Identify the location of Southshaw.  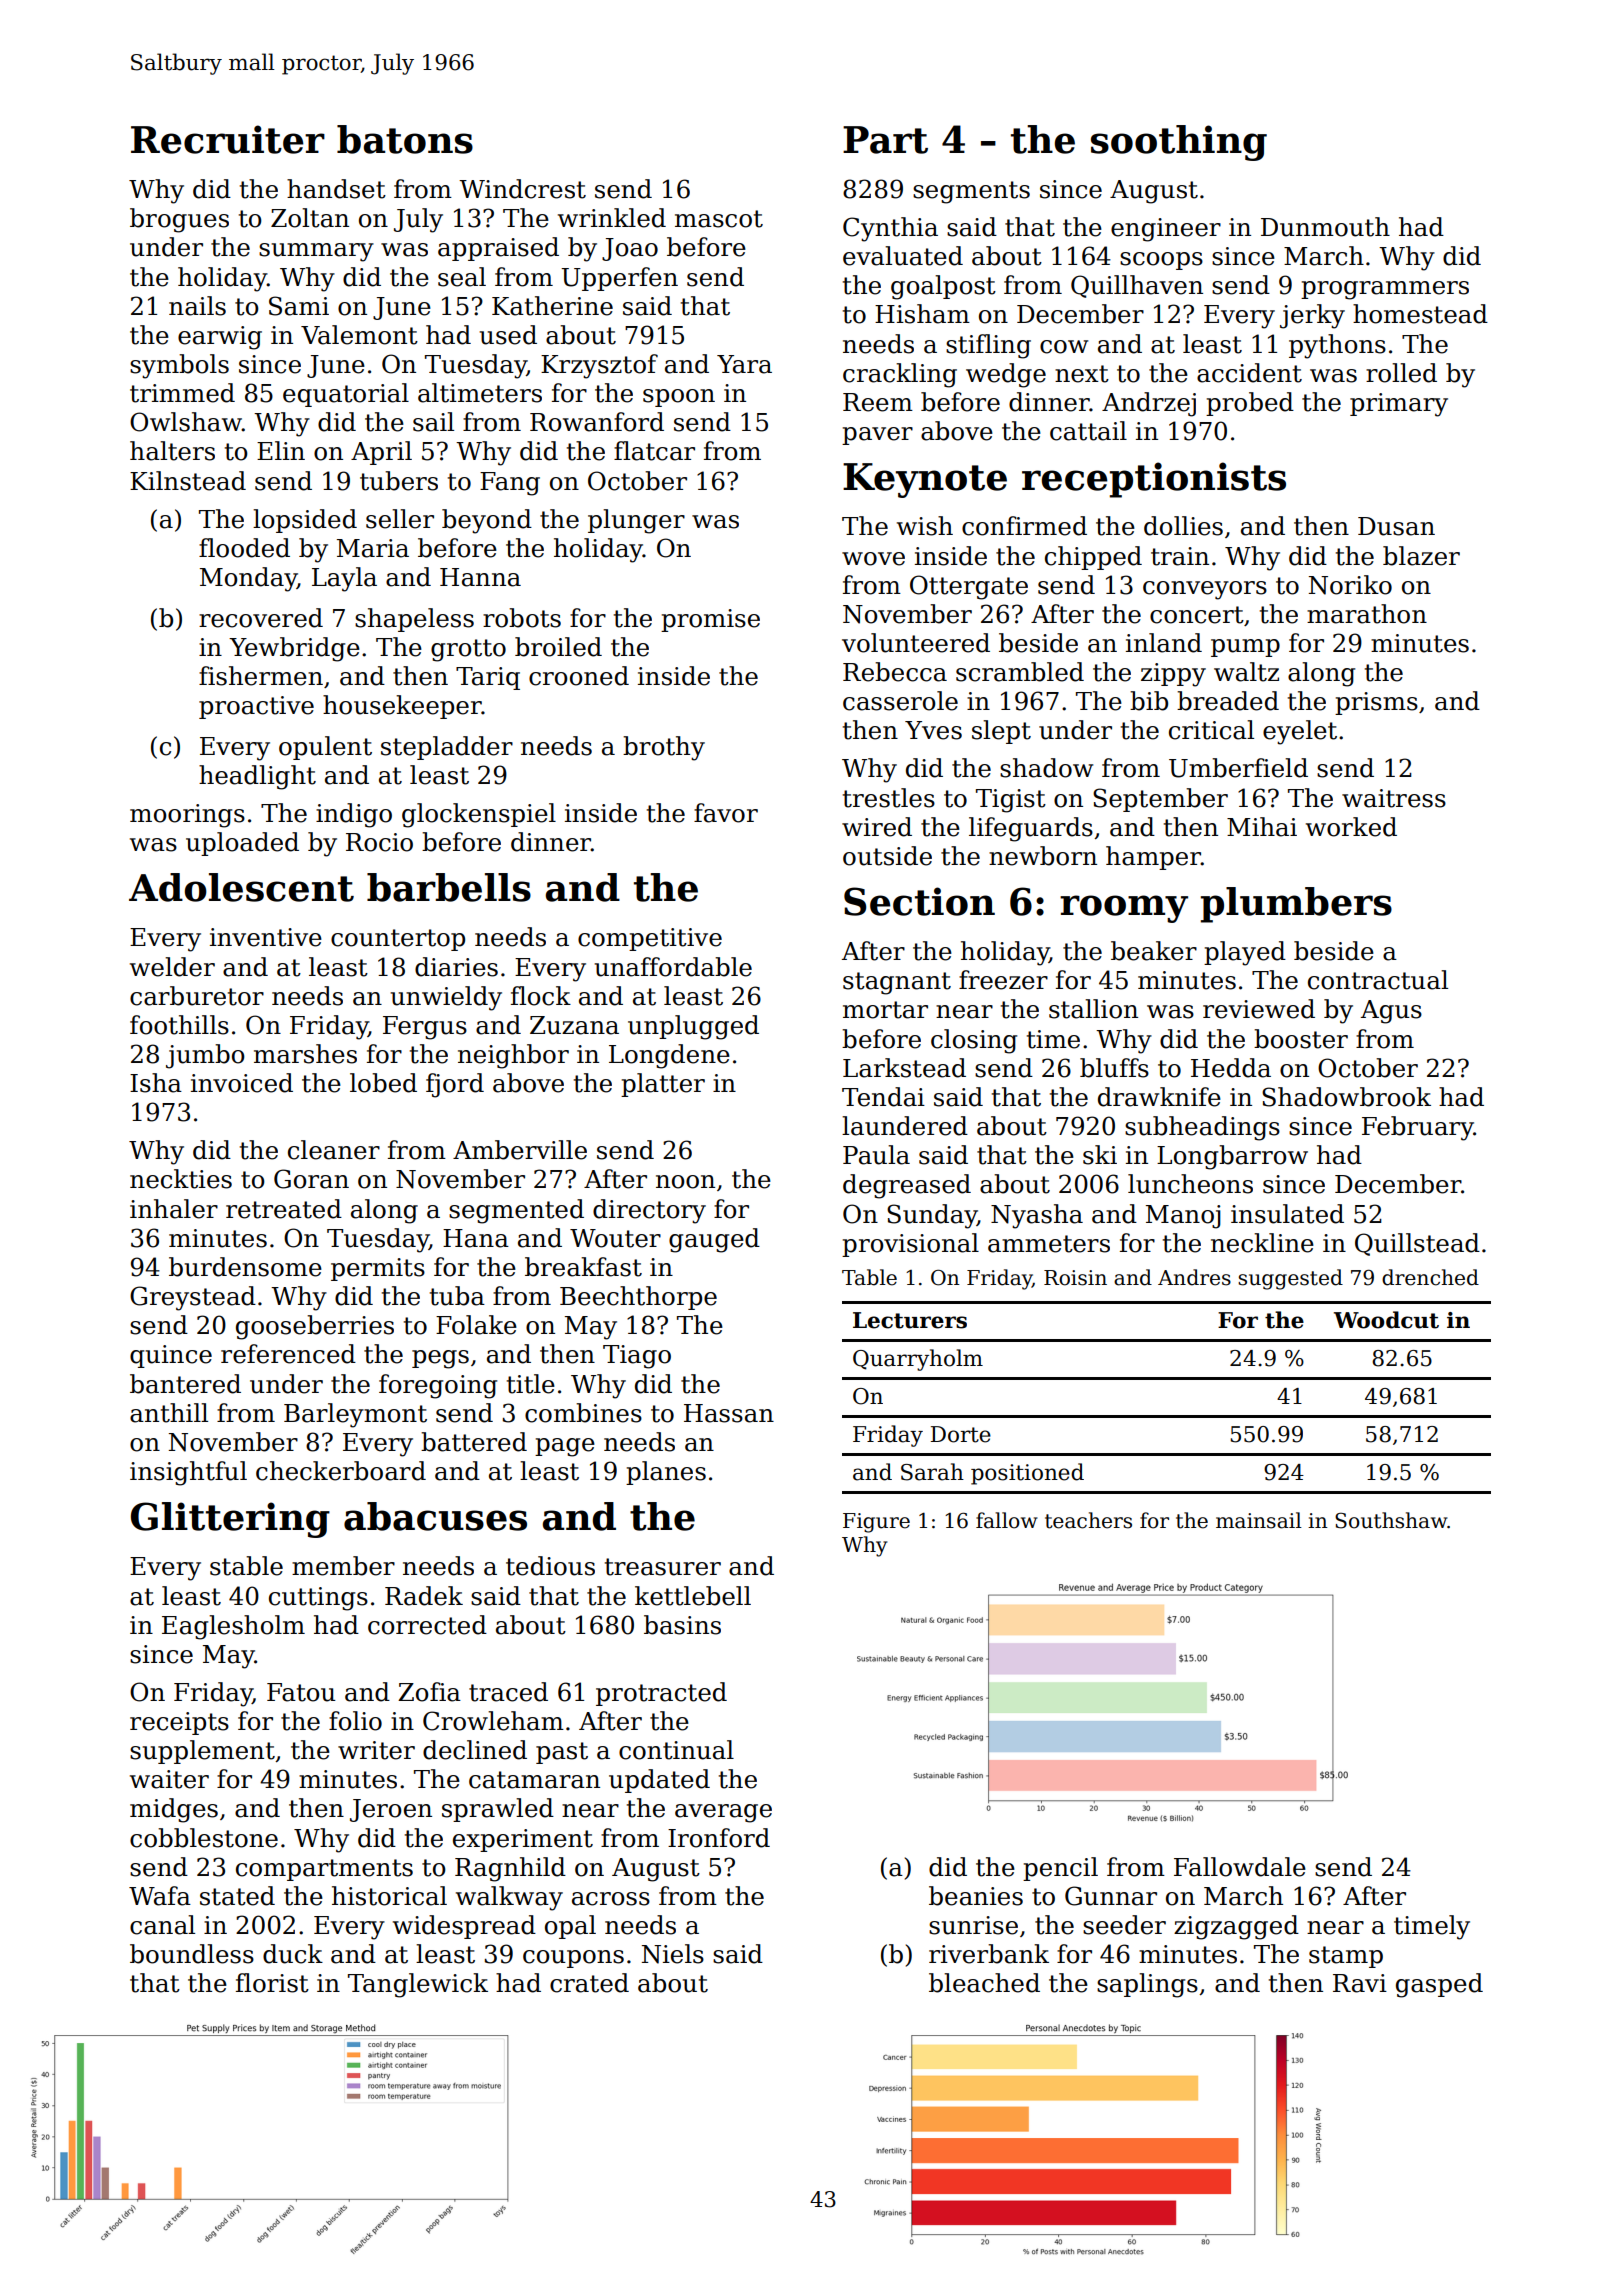
(1391, 1520).
